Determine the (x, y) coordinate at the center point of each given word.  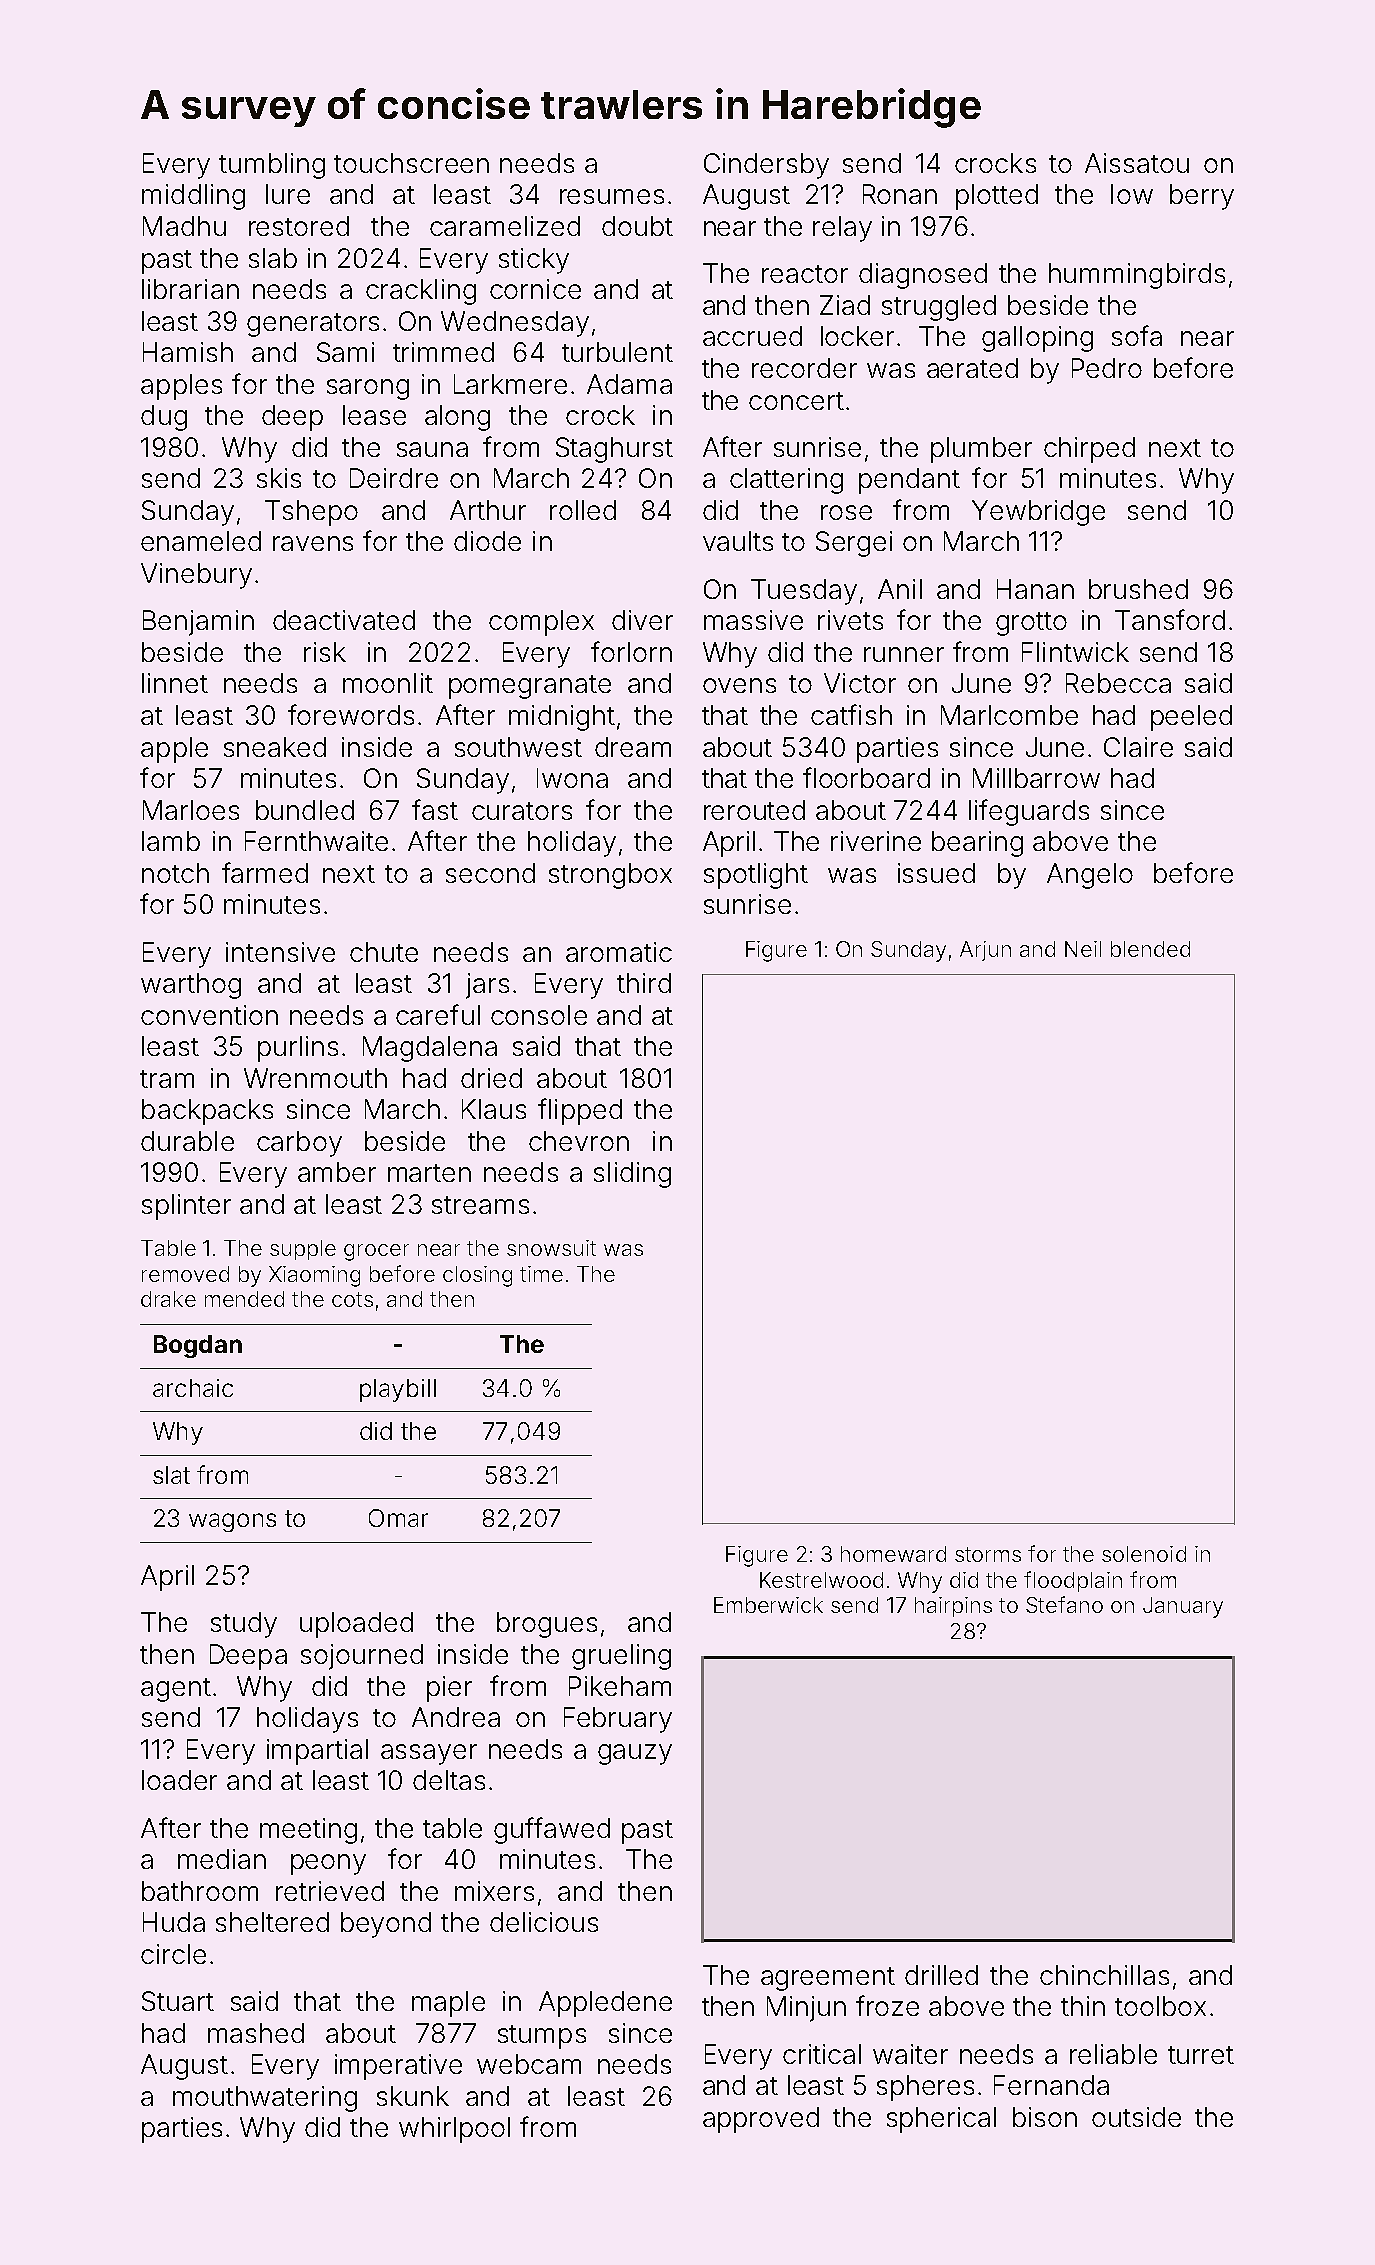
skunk (413, 2096)
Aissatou (1137, 163)
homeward (893, 1554)
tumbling (272, 166)
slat (171, 1475)
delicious (544, 1922)
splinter (186, 1207)
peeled (1191, 718)
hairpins (953, 1607)
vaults (738, 541)
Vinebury (196, 576)
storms (988, 1554)
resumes (612, 196)
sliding (632, 1175)
